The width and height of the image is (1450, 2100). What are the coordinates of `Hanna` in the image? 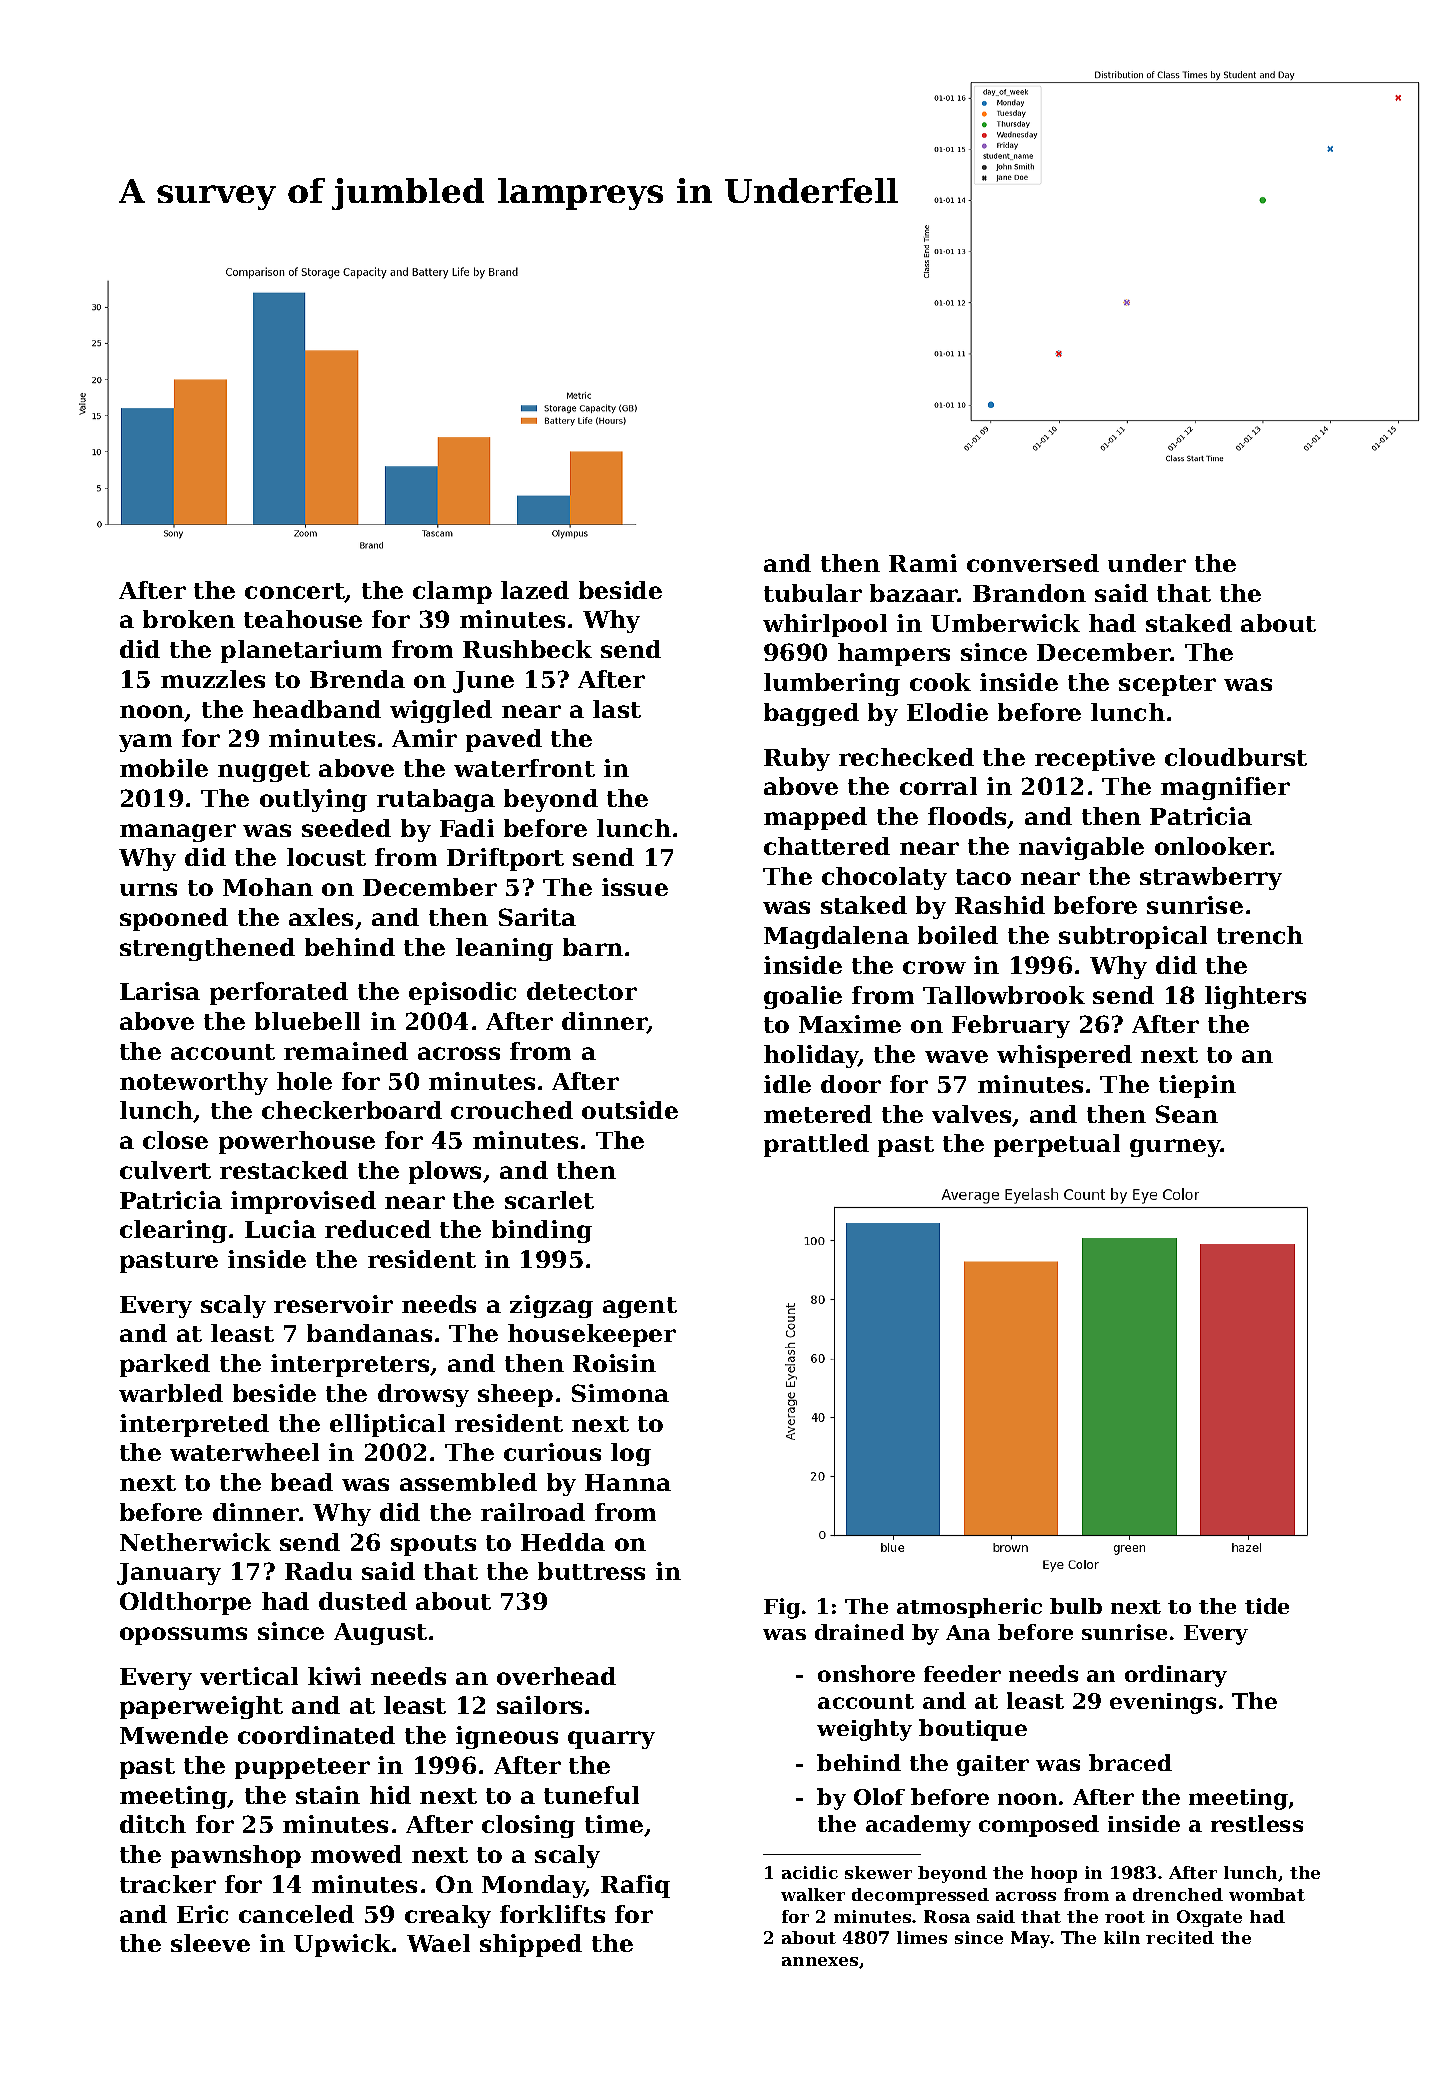 It's located at (628, 1482).
